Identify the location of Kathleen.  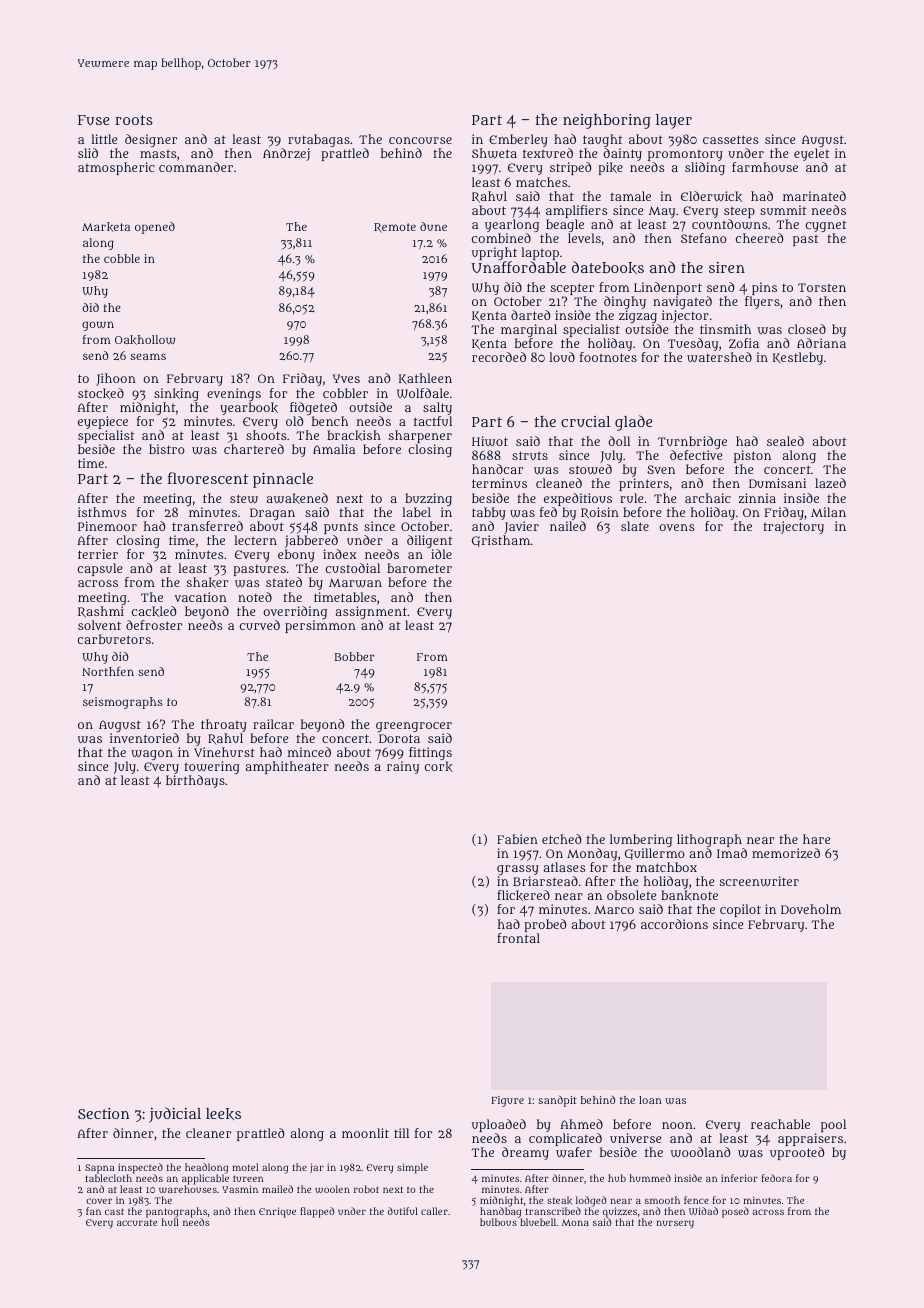
(425, 379).
